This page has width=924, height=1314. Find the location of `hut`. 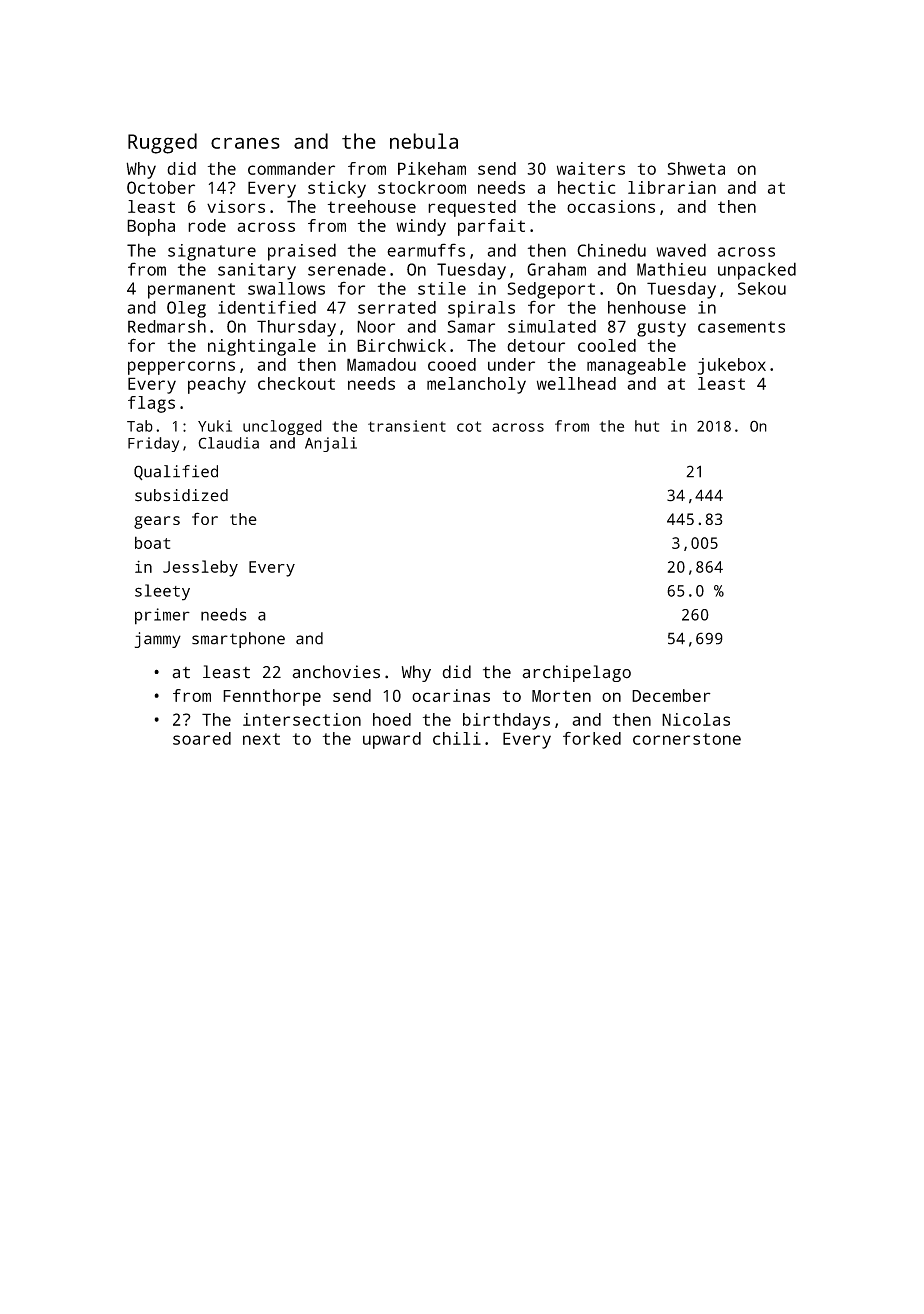

hut is located at coordinates (647, 426).
